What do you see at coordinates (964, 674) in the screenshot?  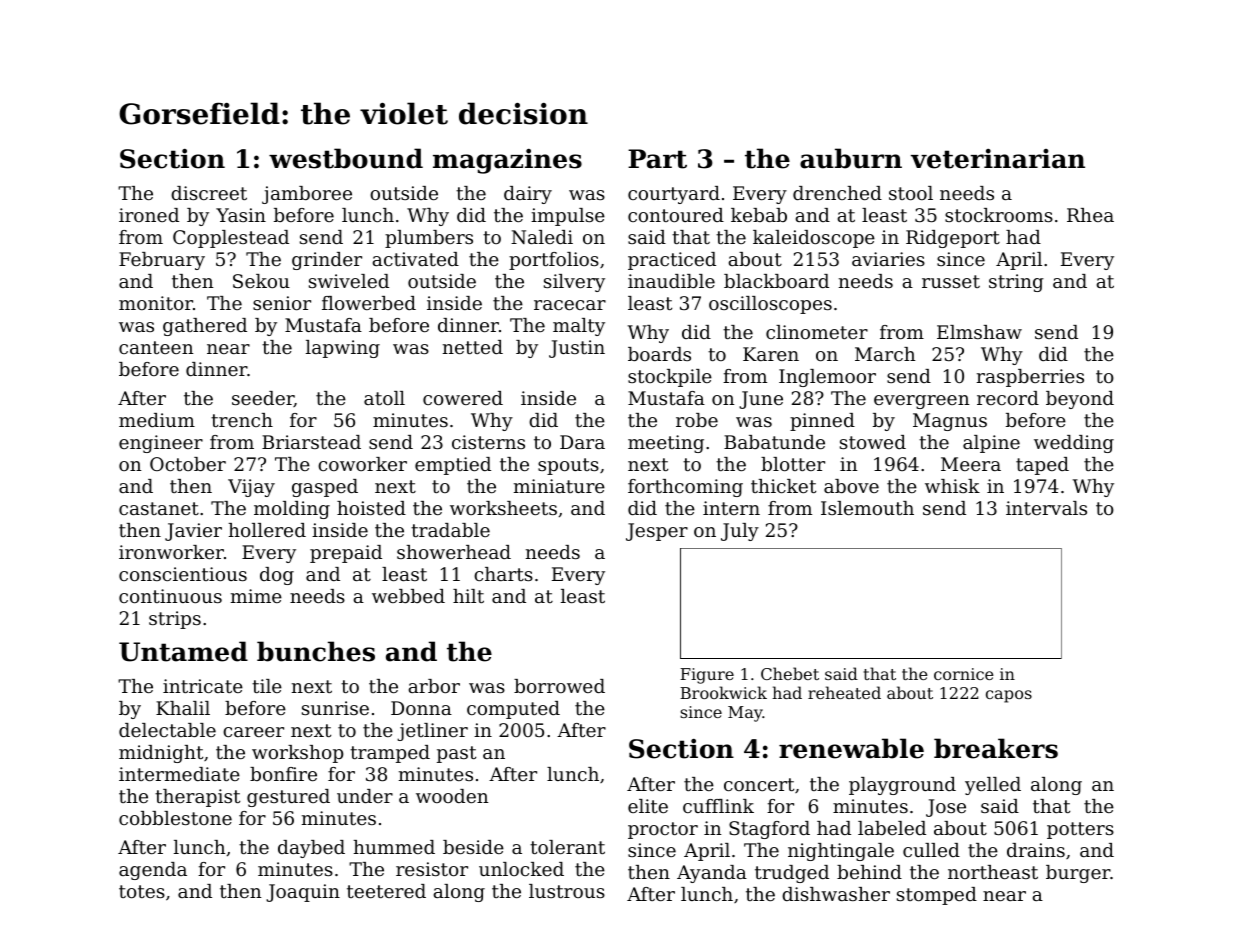 I see `cornice` at bounding box center [964, 674].
